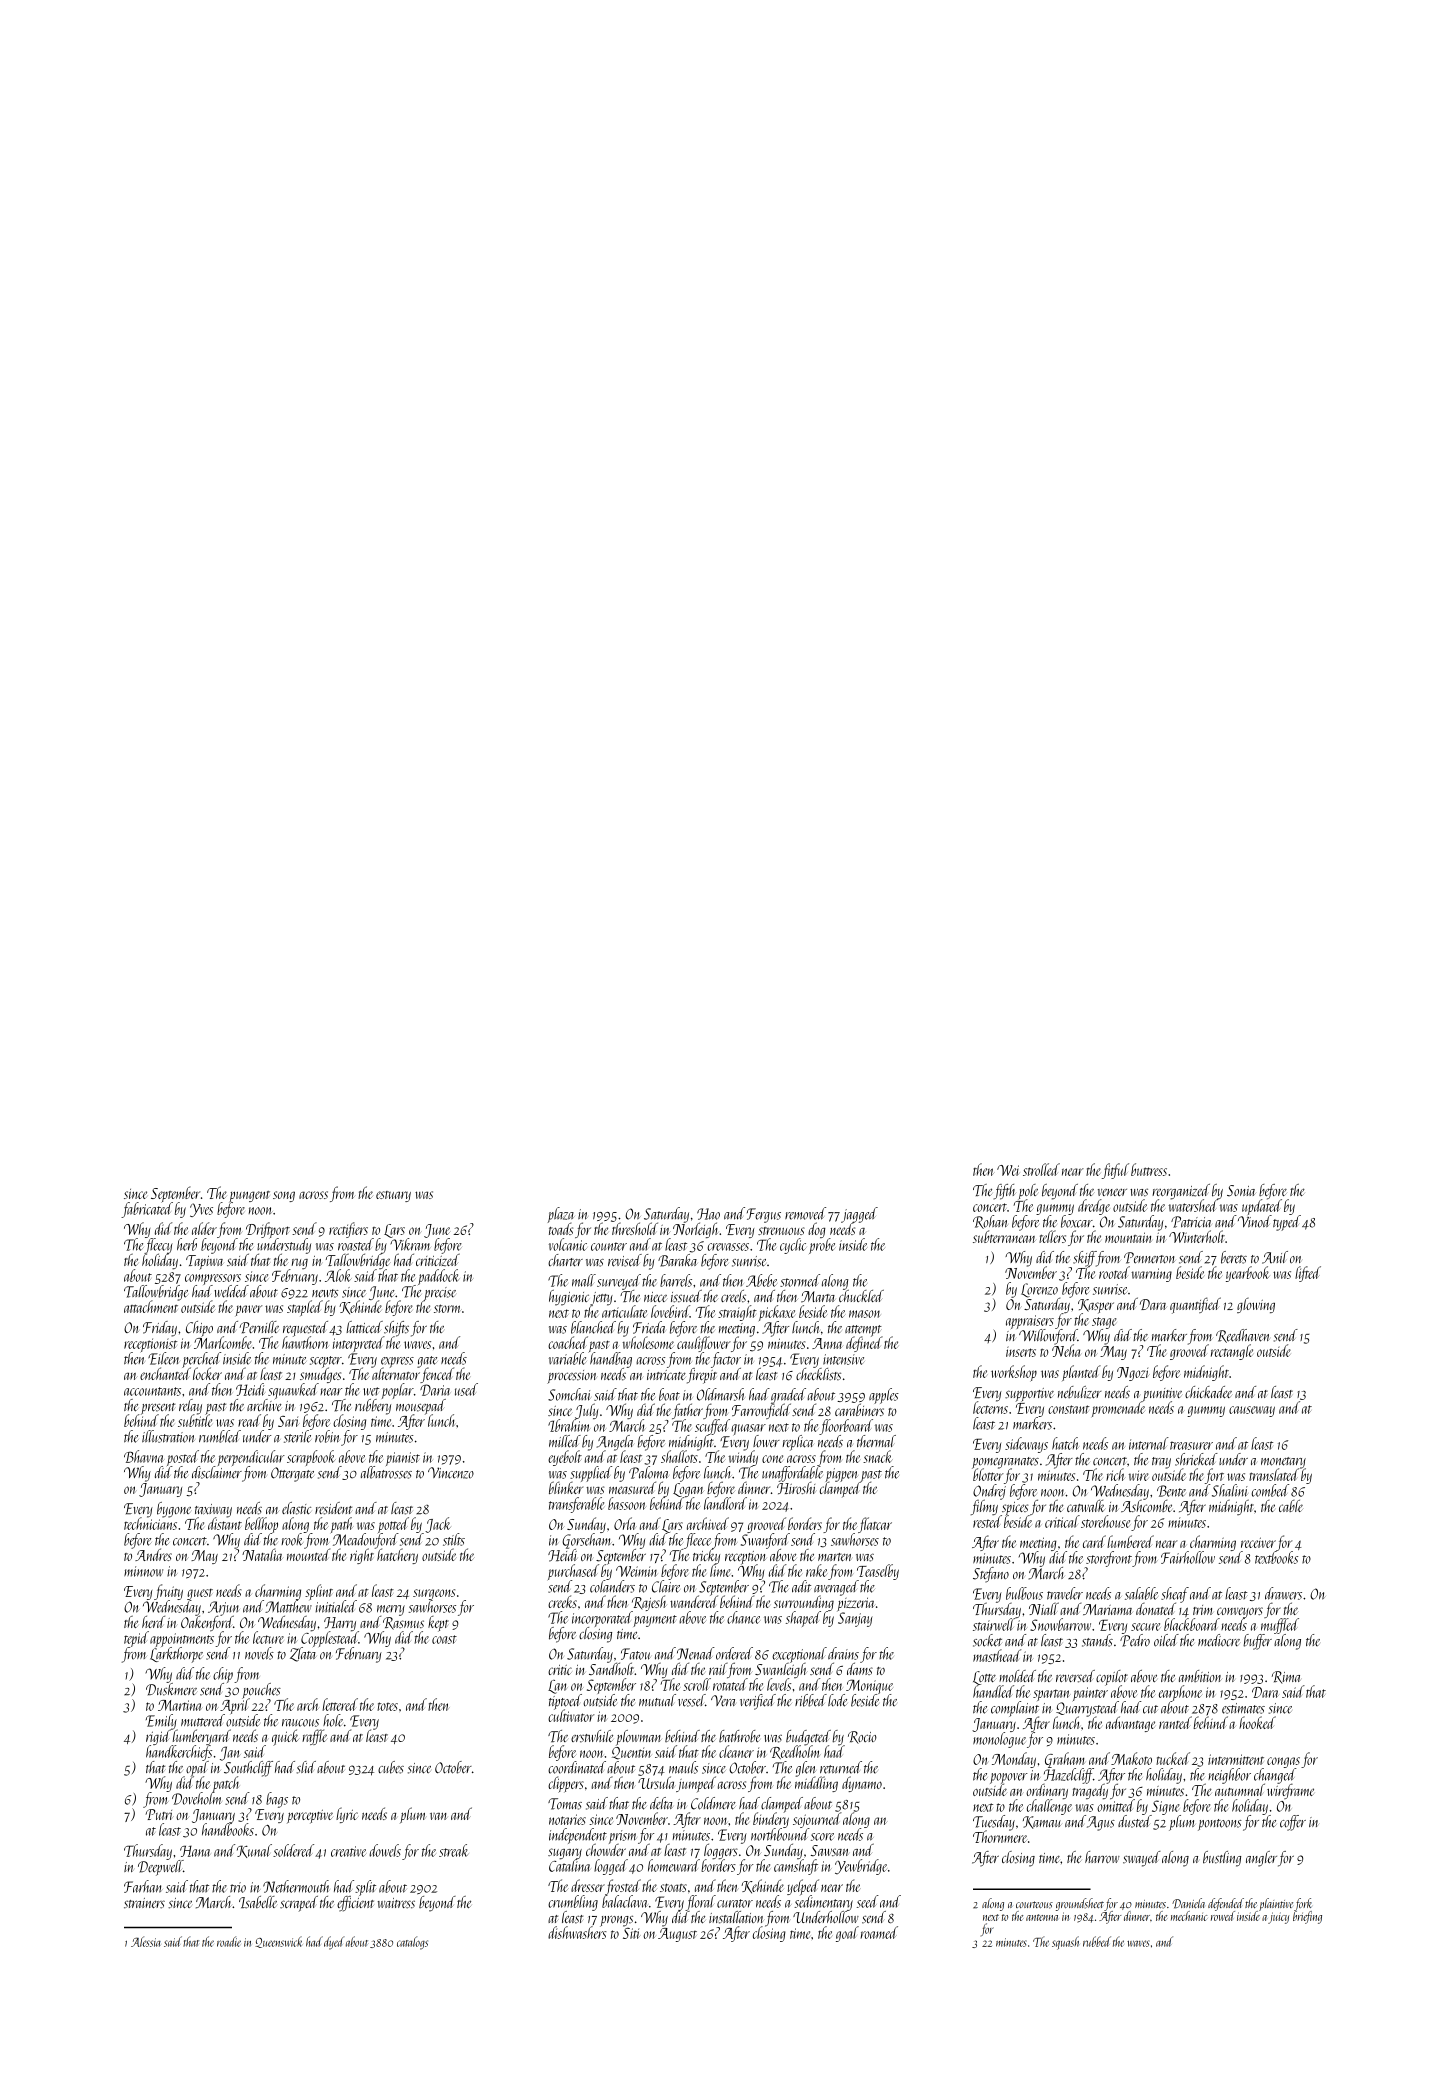  Describe the element at coordinates (306, 1767) in the image. I see `slid` at that location.
